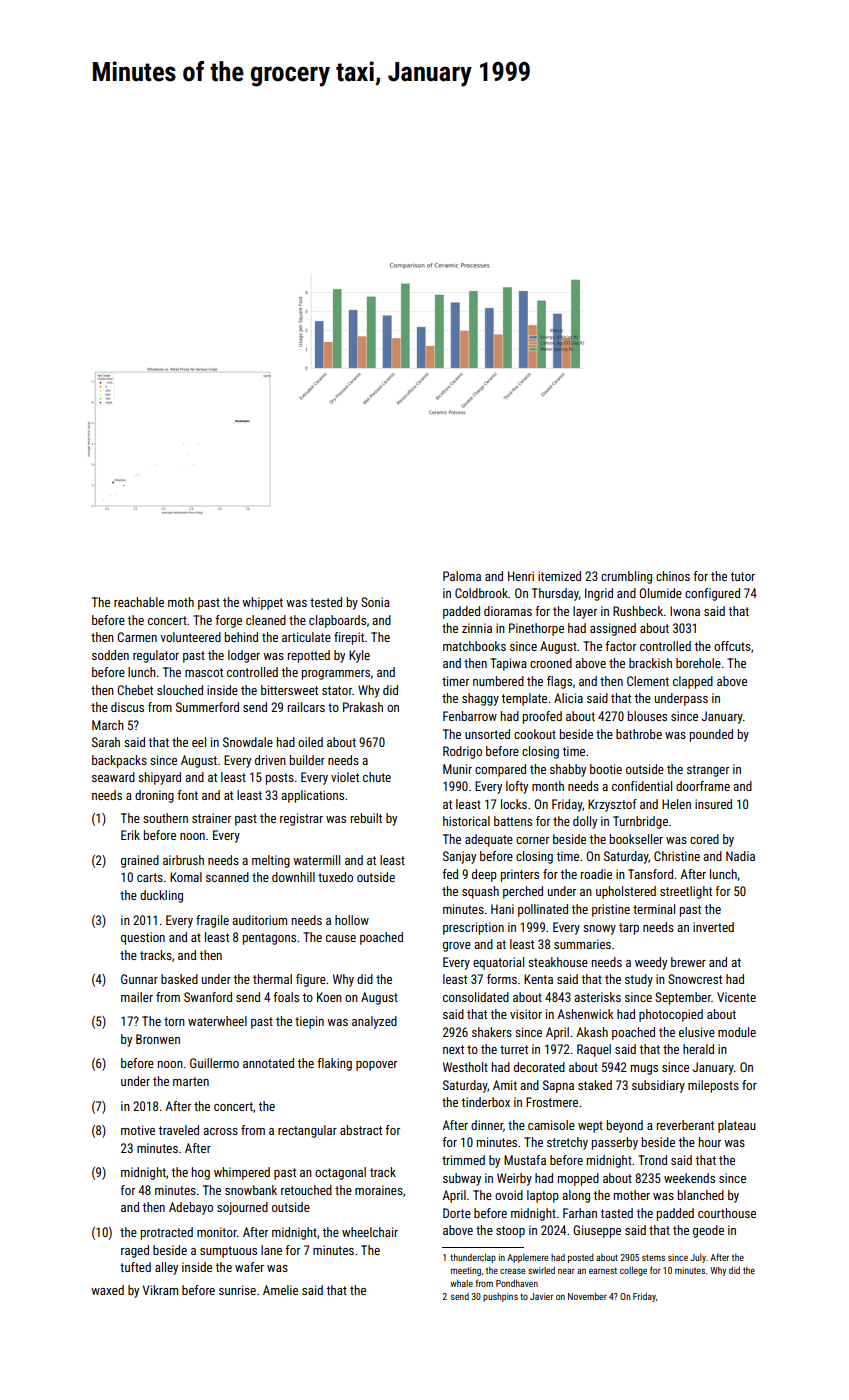 This screenshot has height=1400, width=849. Describe the element at coordinates (191, 1208) in the screenshot. I see `Adebayo` at that location.
